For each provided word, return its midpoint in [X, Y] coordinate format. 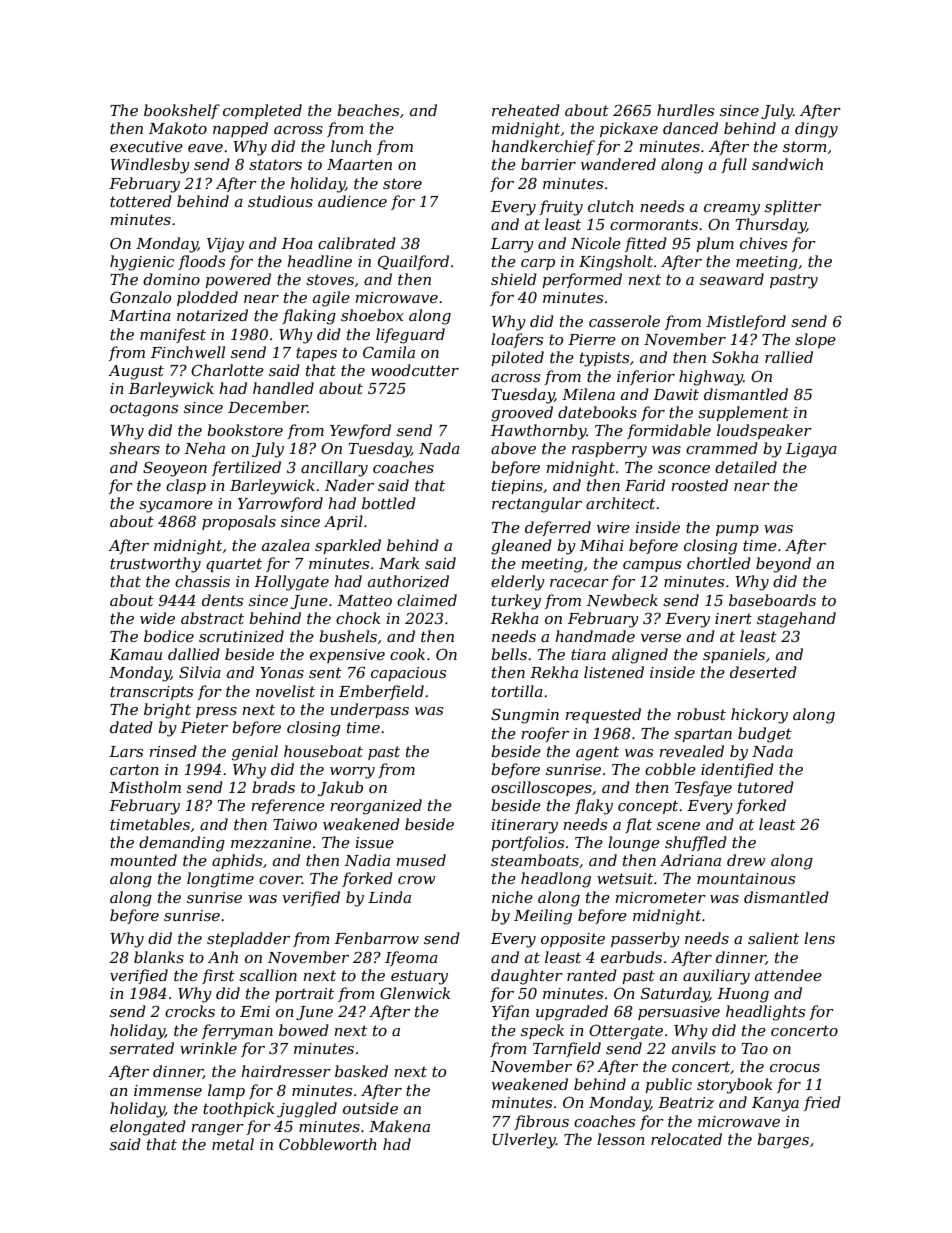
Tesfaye [703, 789]
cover [280, 880]
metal [233, 1144]
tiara [588, 654]
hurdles [685, 110]
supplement [743, 413]
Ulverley [524, 1141]
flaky [594, 807]
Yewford [360, 431]
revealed [691, 751]
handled [283, 388]
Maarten [359, 164]
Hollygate [291, 583]
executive [146, 146]
